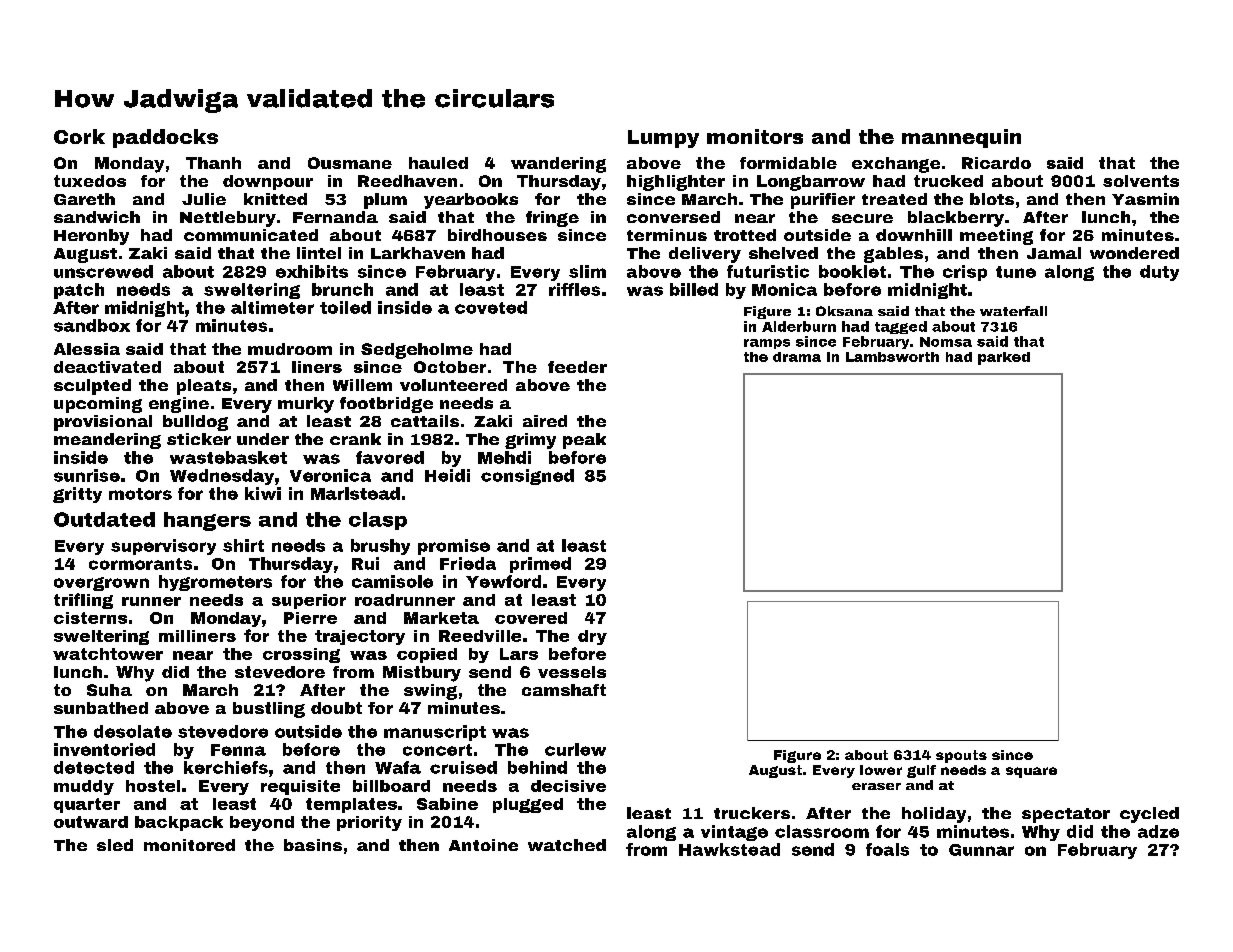  I want to click on wondered, so click(1134, 253).
